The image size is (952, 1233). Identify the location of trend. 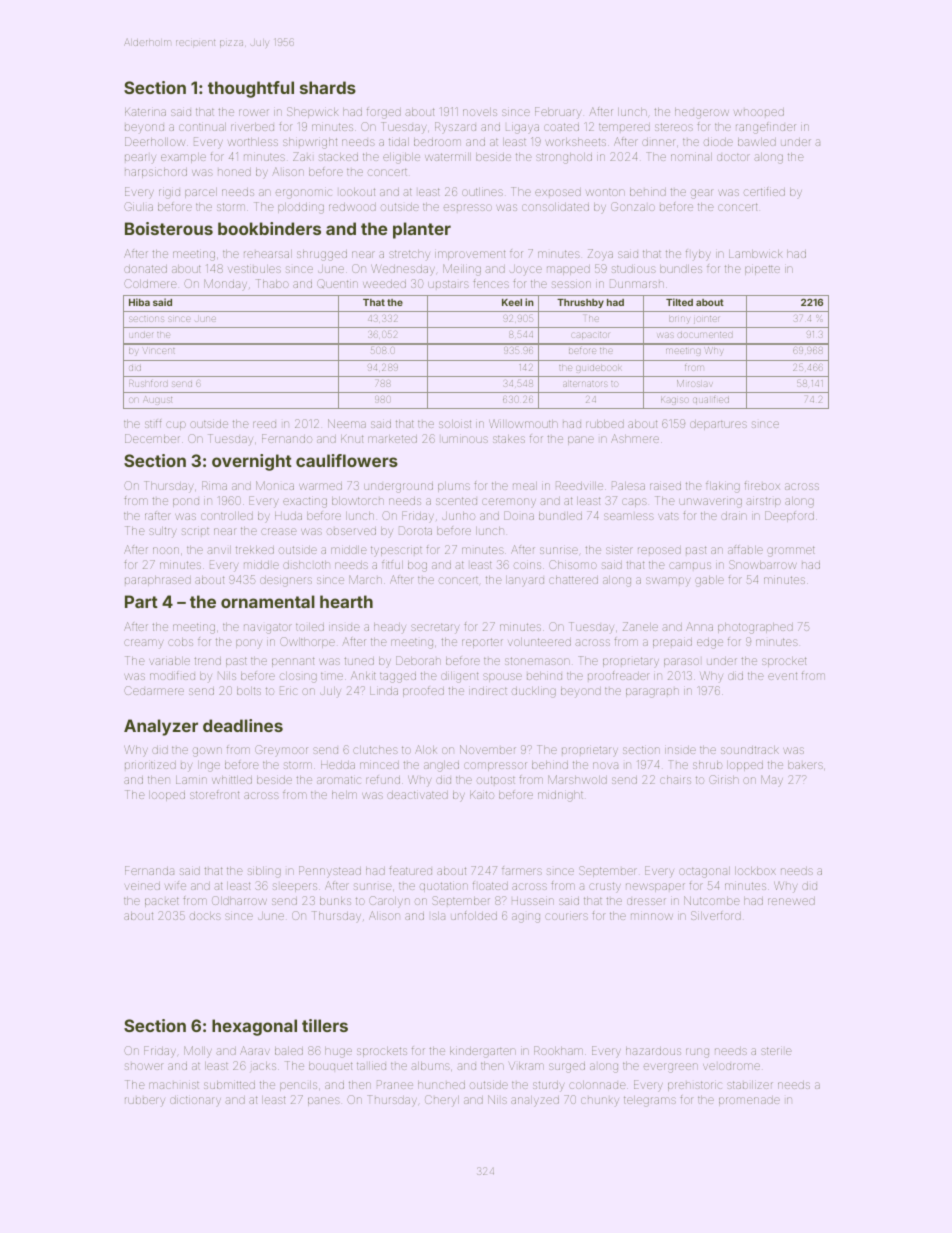
(207, 661).
